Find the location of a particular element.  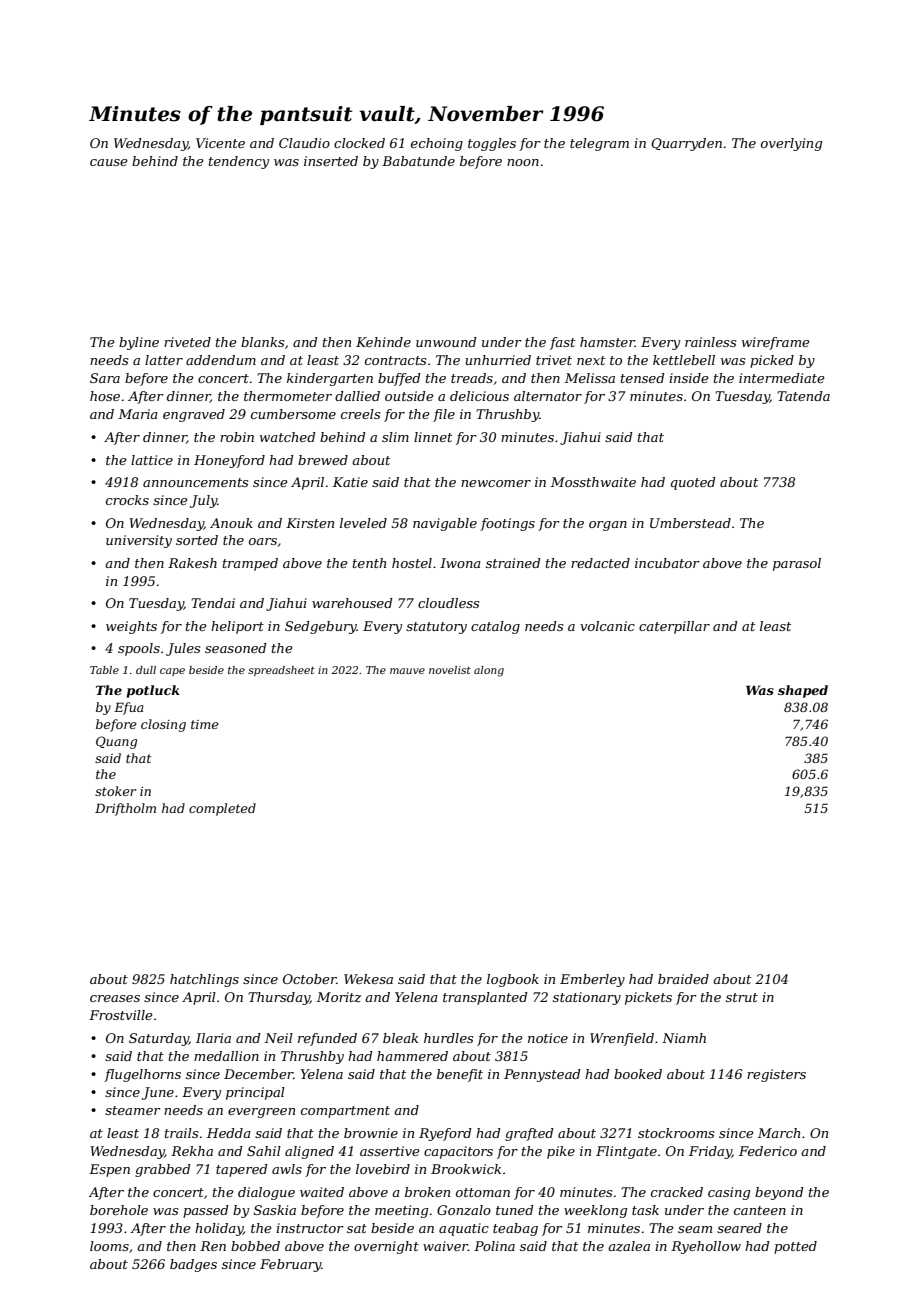

addendum is located at coordinates (221, 360).
